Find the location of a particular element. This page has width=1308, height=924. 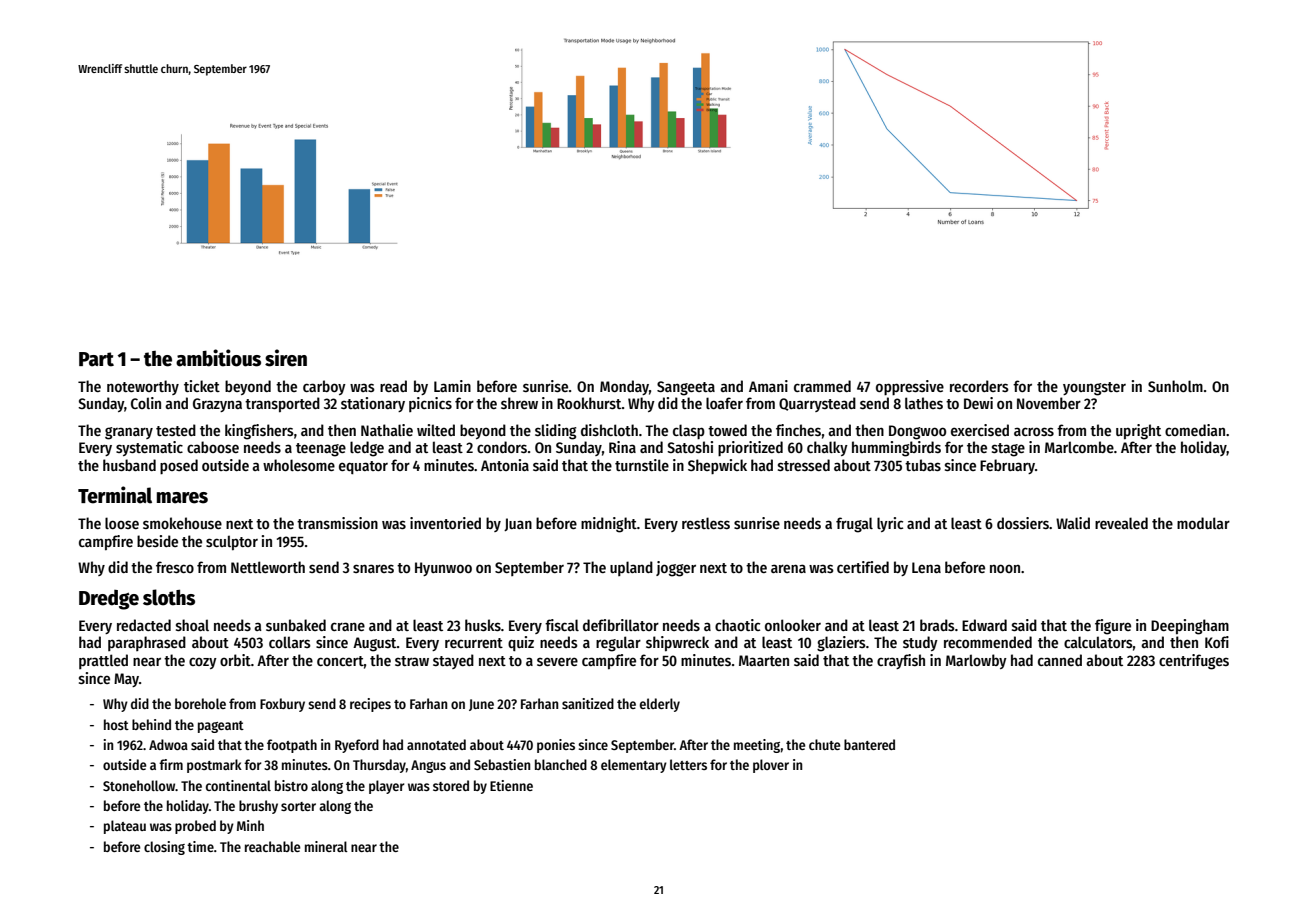

noon is located at coordinates (1005, 568).
